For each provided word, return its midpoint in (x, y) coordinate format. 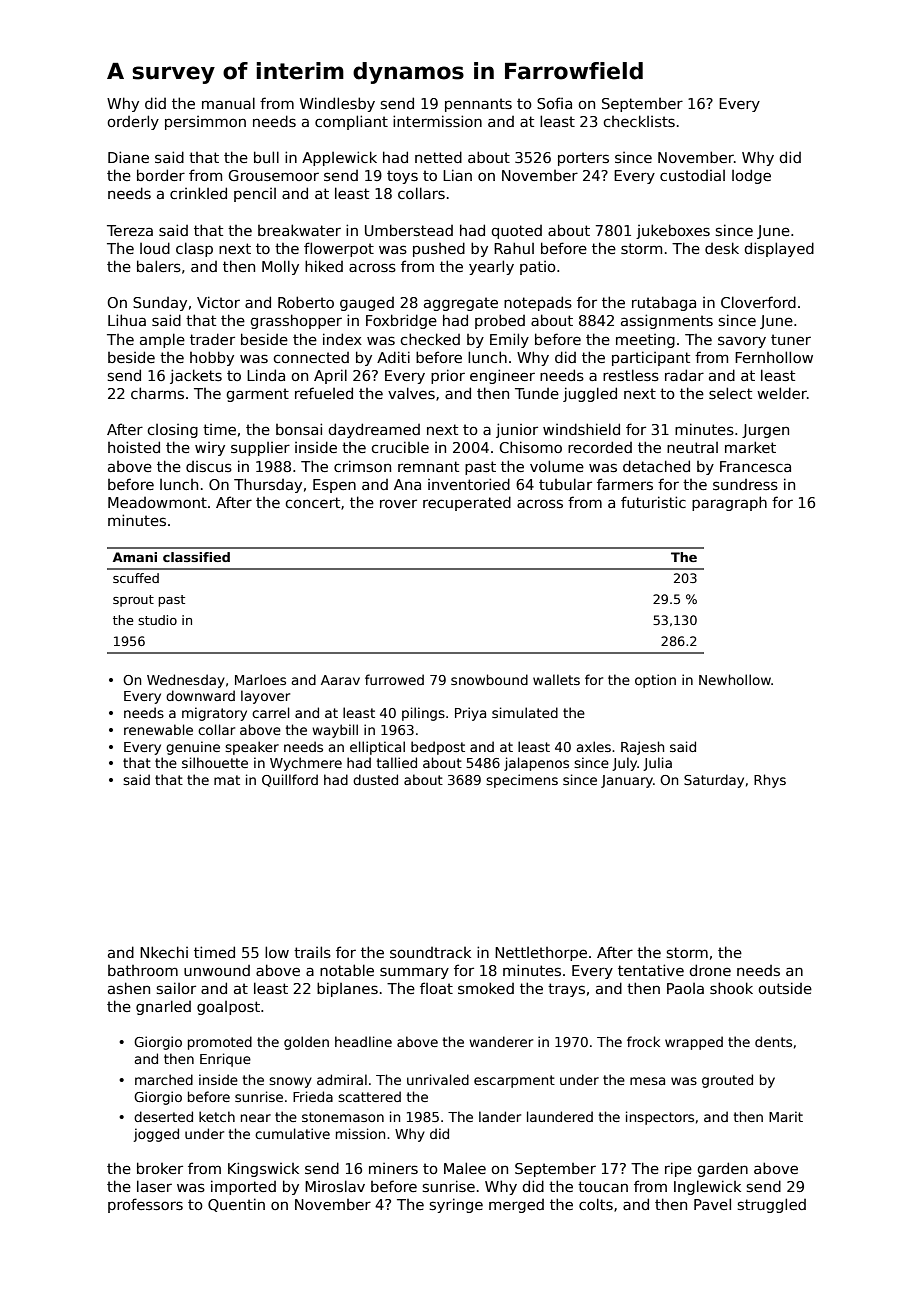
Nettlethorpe (541, 954)
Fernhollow (774, 357)
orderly (133, 122)
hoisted (134, 447)
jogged (156, 1135)
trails (312, 952)
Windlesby (337, 104)
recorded (600, 447)
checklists (639, 121)
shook (731, 988)
